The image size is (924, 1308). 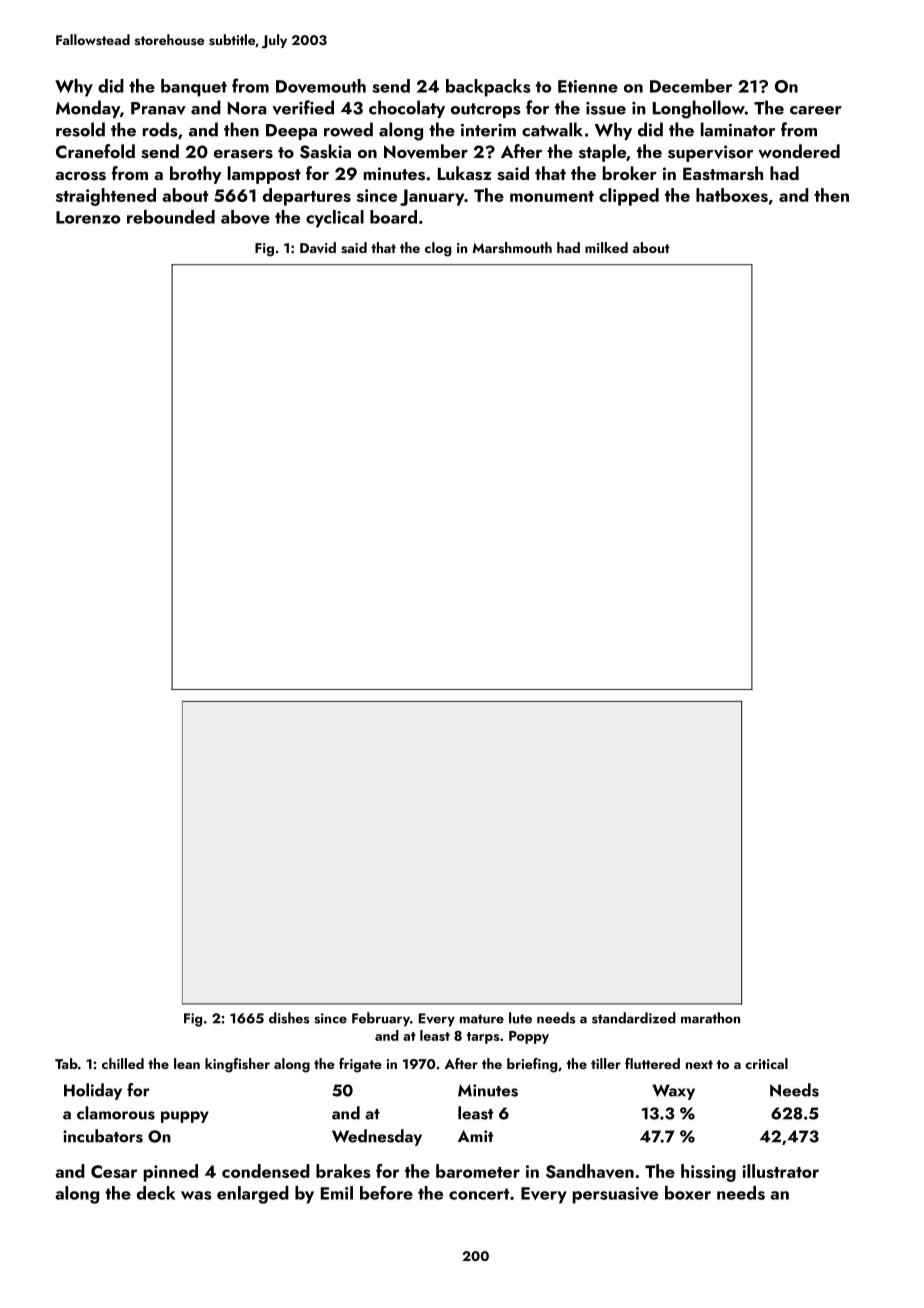 What do you see at coordinates (606, 247) in the document?
I see `milked` at bounding box center [606, 247].
